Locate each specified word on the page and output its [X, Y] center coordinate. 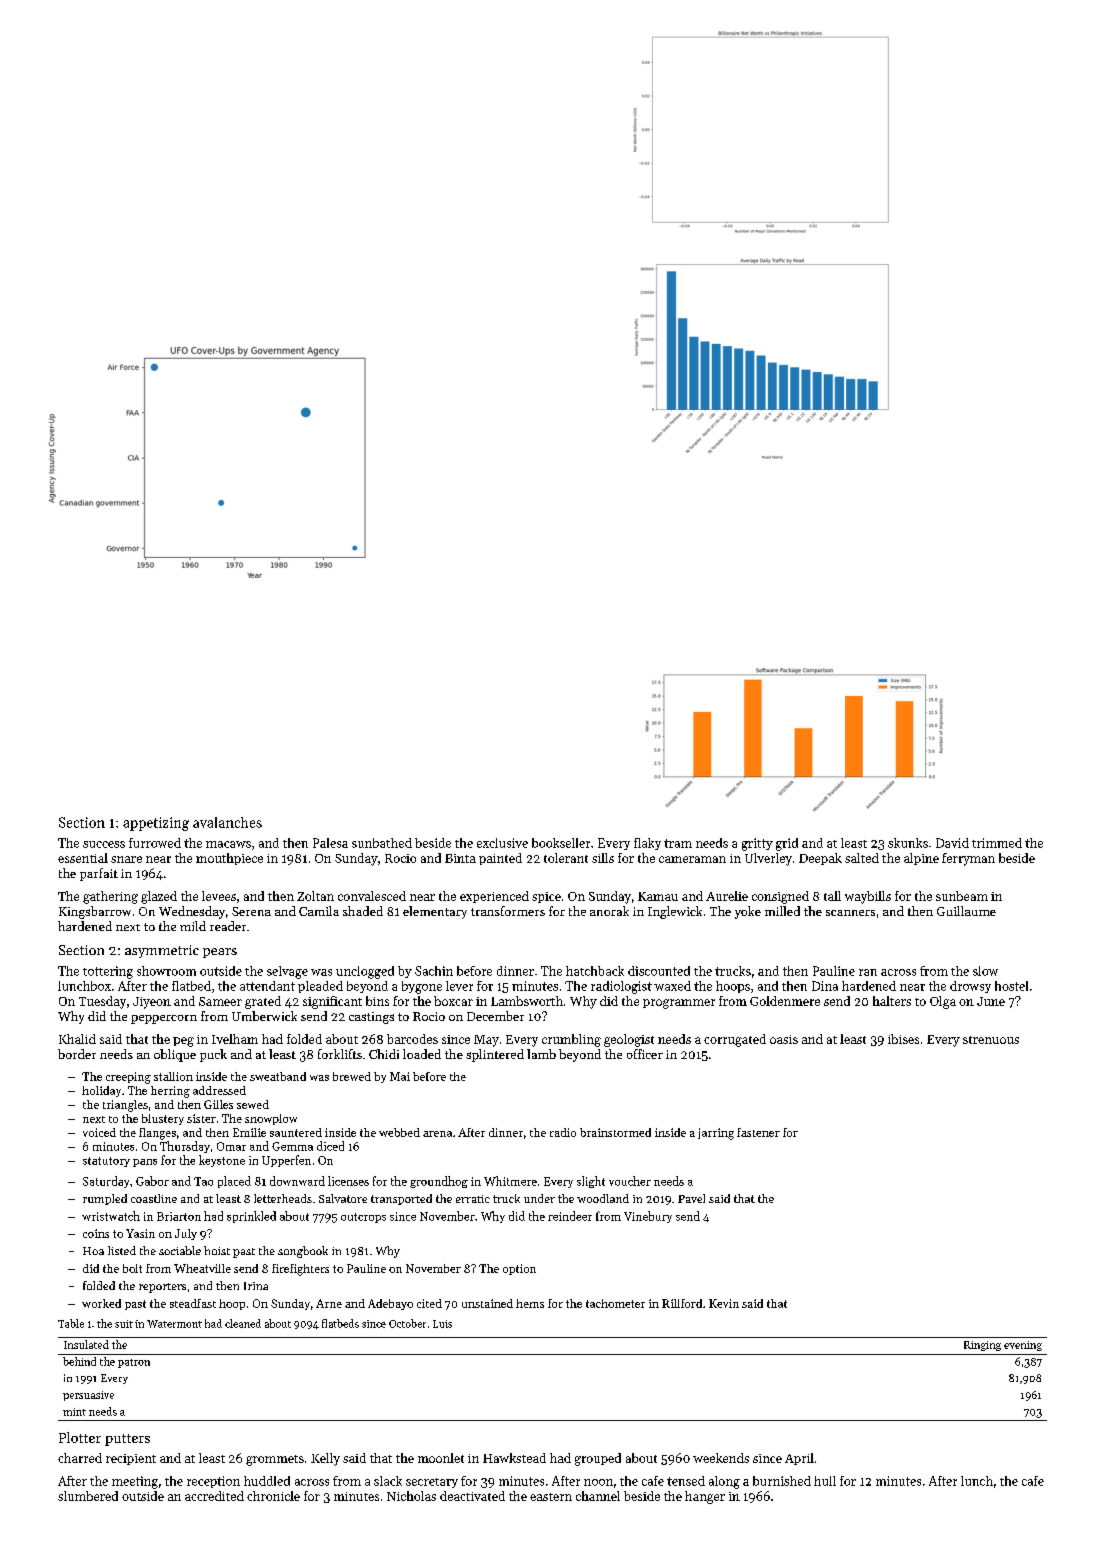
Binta [460, 858]
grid [787, 844]
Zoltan [315, 896]
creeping [128, 1078]
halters [892, 1001]
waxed [672, 986]
